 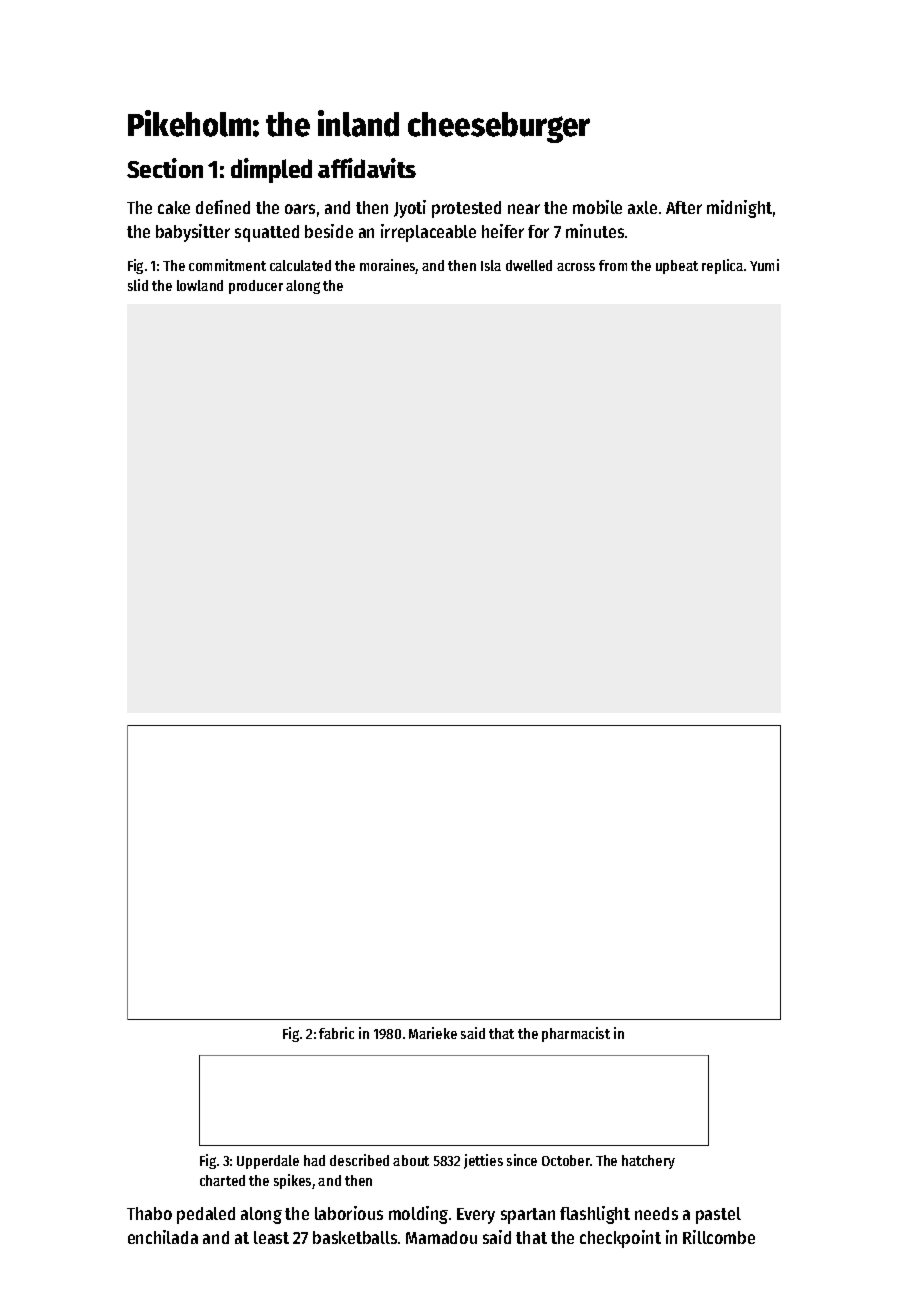 I want to click on babysitter, so click(x=193, y=233).
